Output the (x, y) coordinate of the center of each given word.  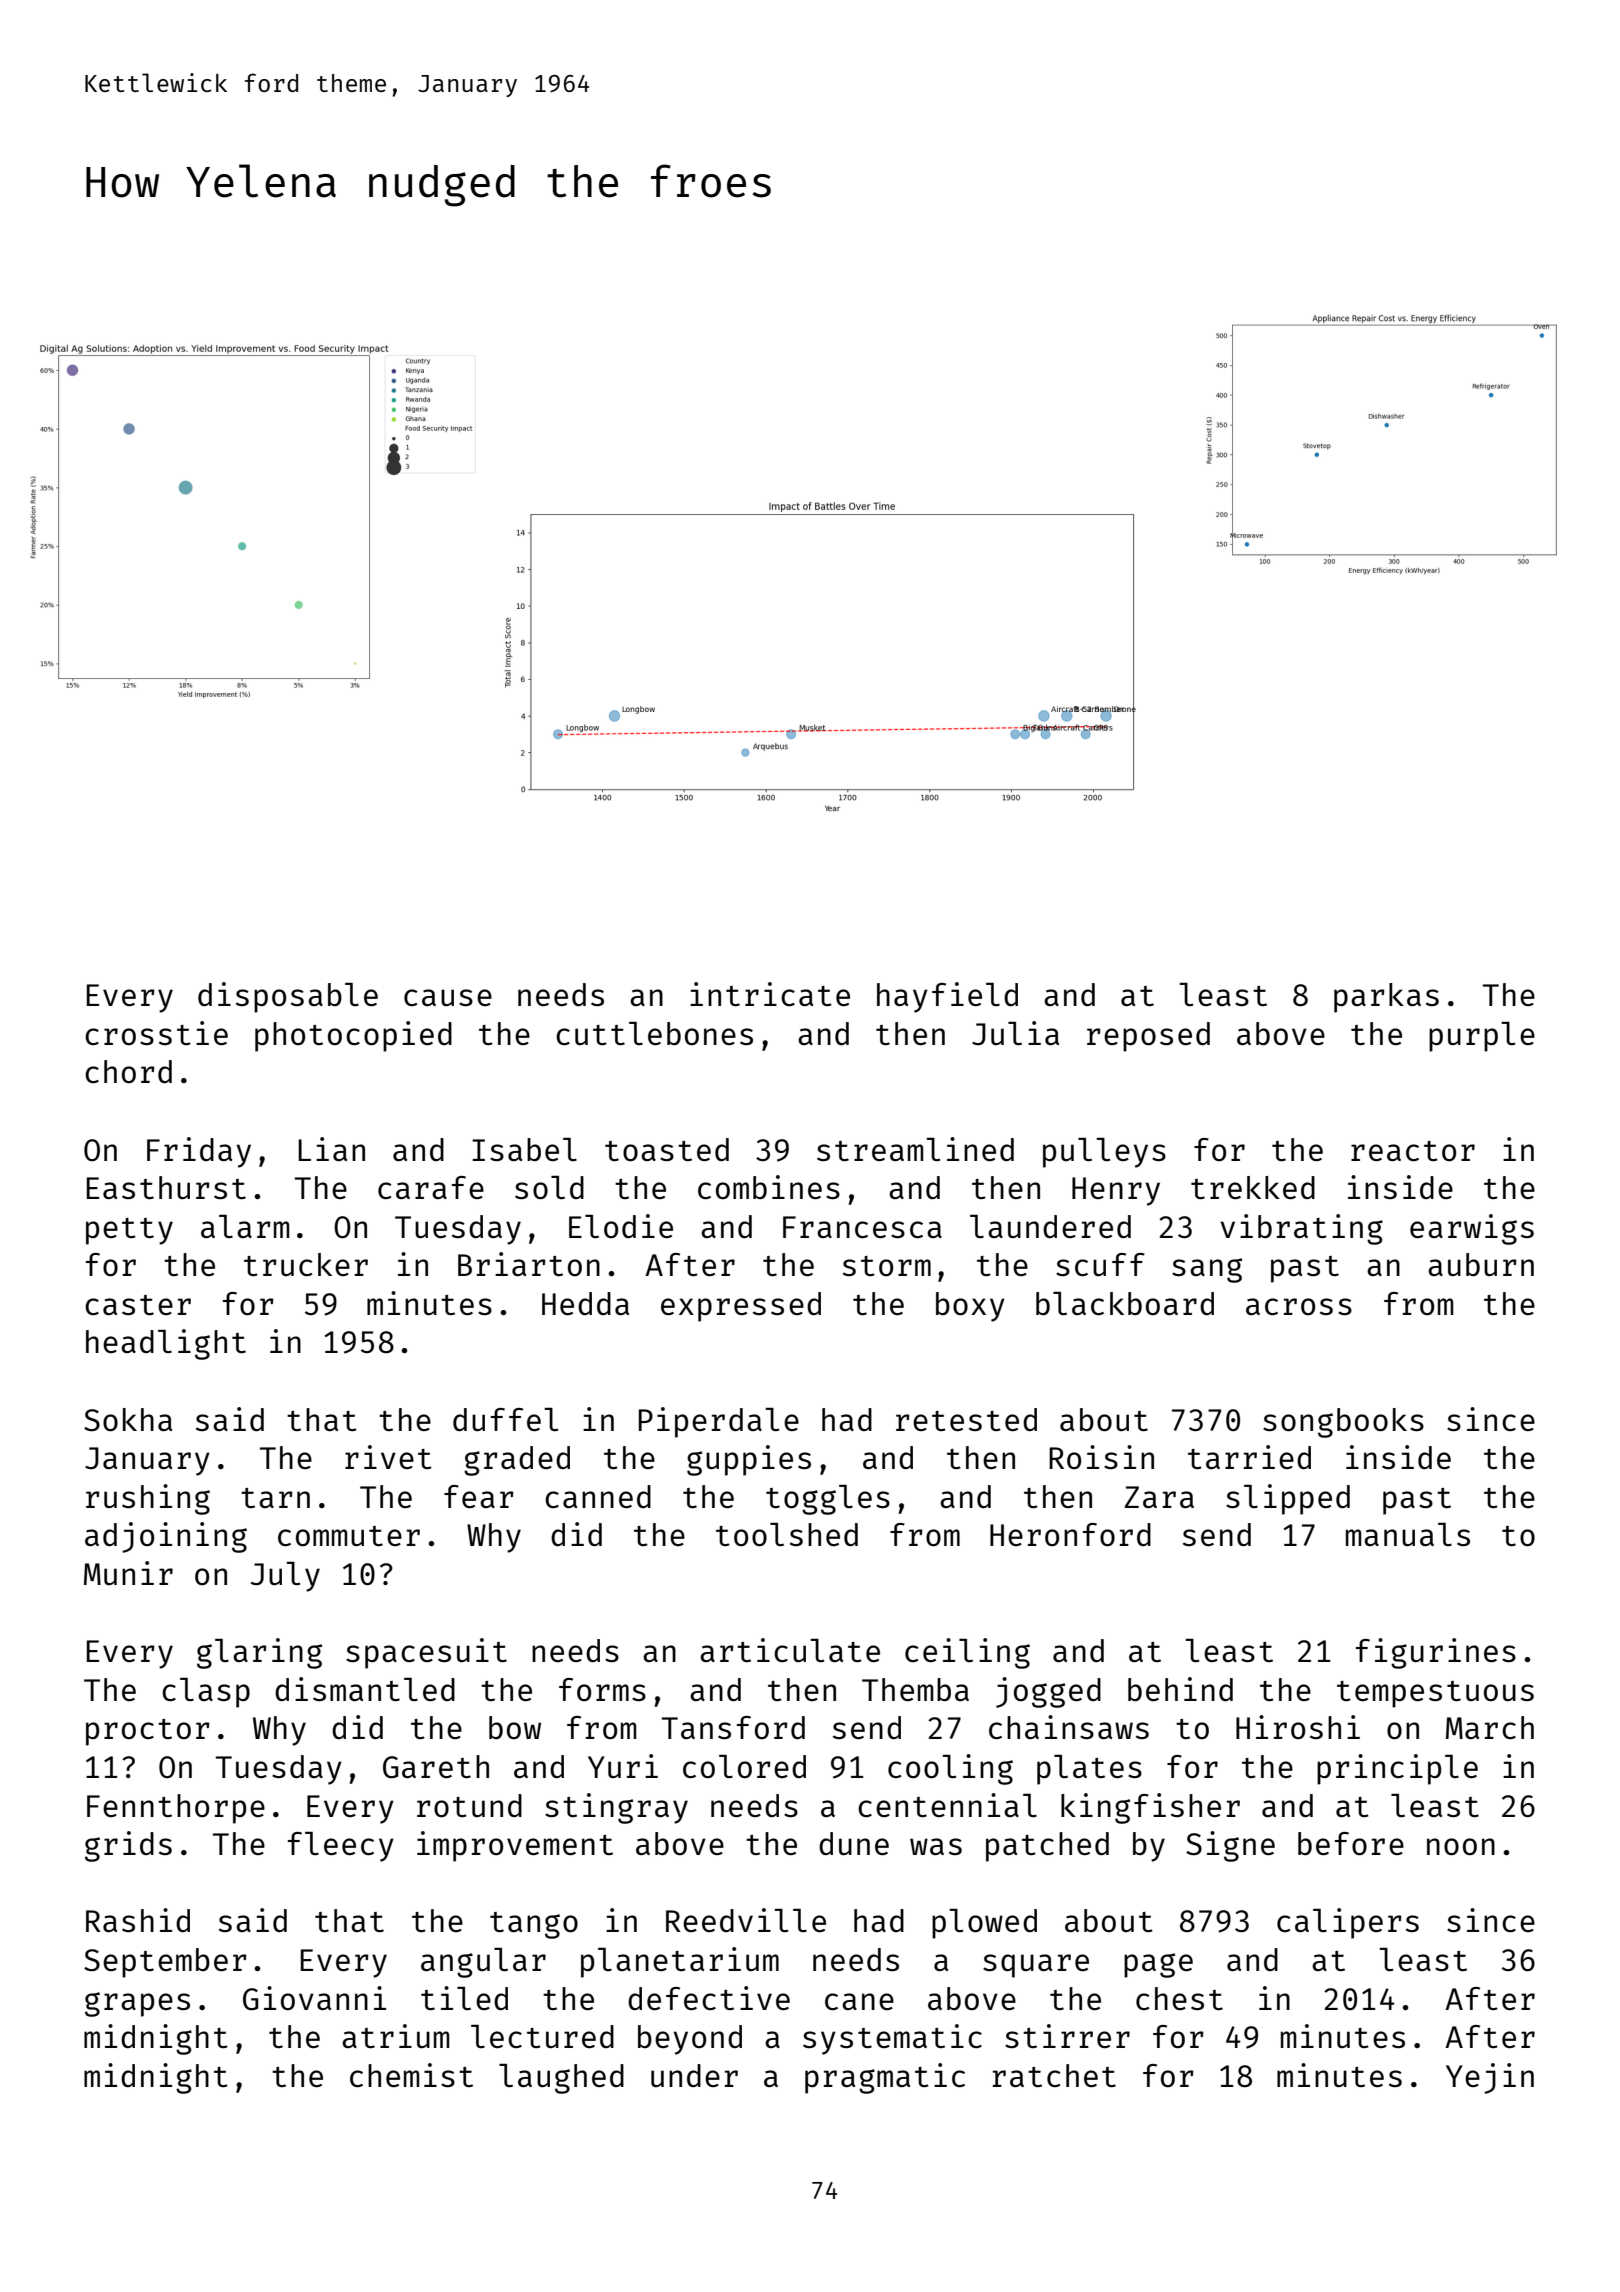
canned (598, 1496)
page (1158, 1965)
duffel (505, 1419)
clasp (206, 1693)
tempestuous (1435, 1694)
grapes (137, 2004)
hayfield (947, 997)
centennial (947, 1805)
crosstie (156, 1033)
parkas (1386, 998)
